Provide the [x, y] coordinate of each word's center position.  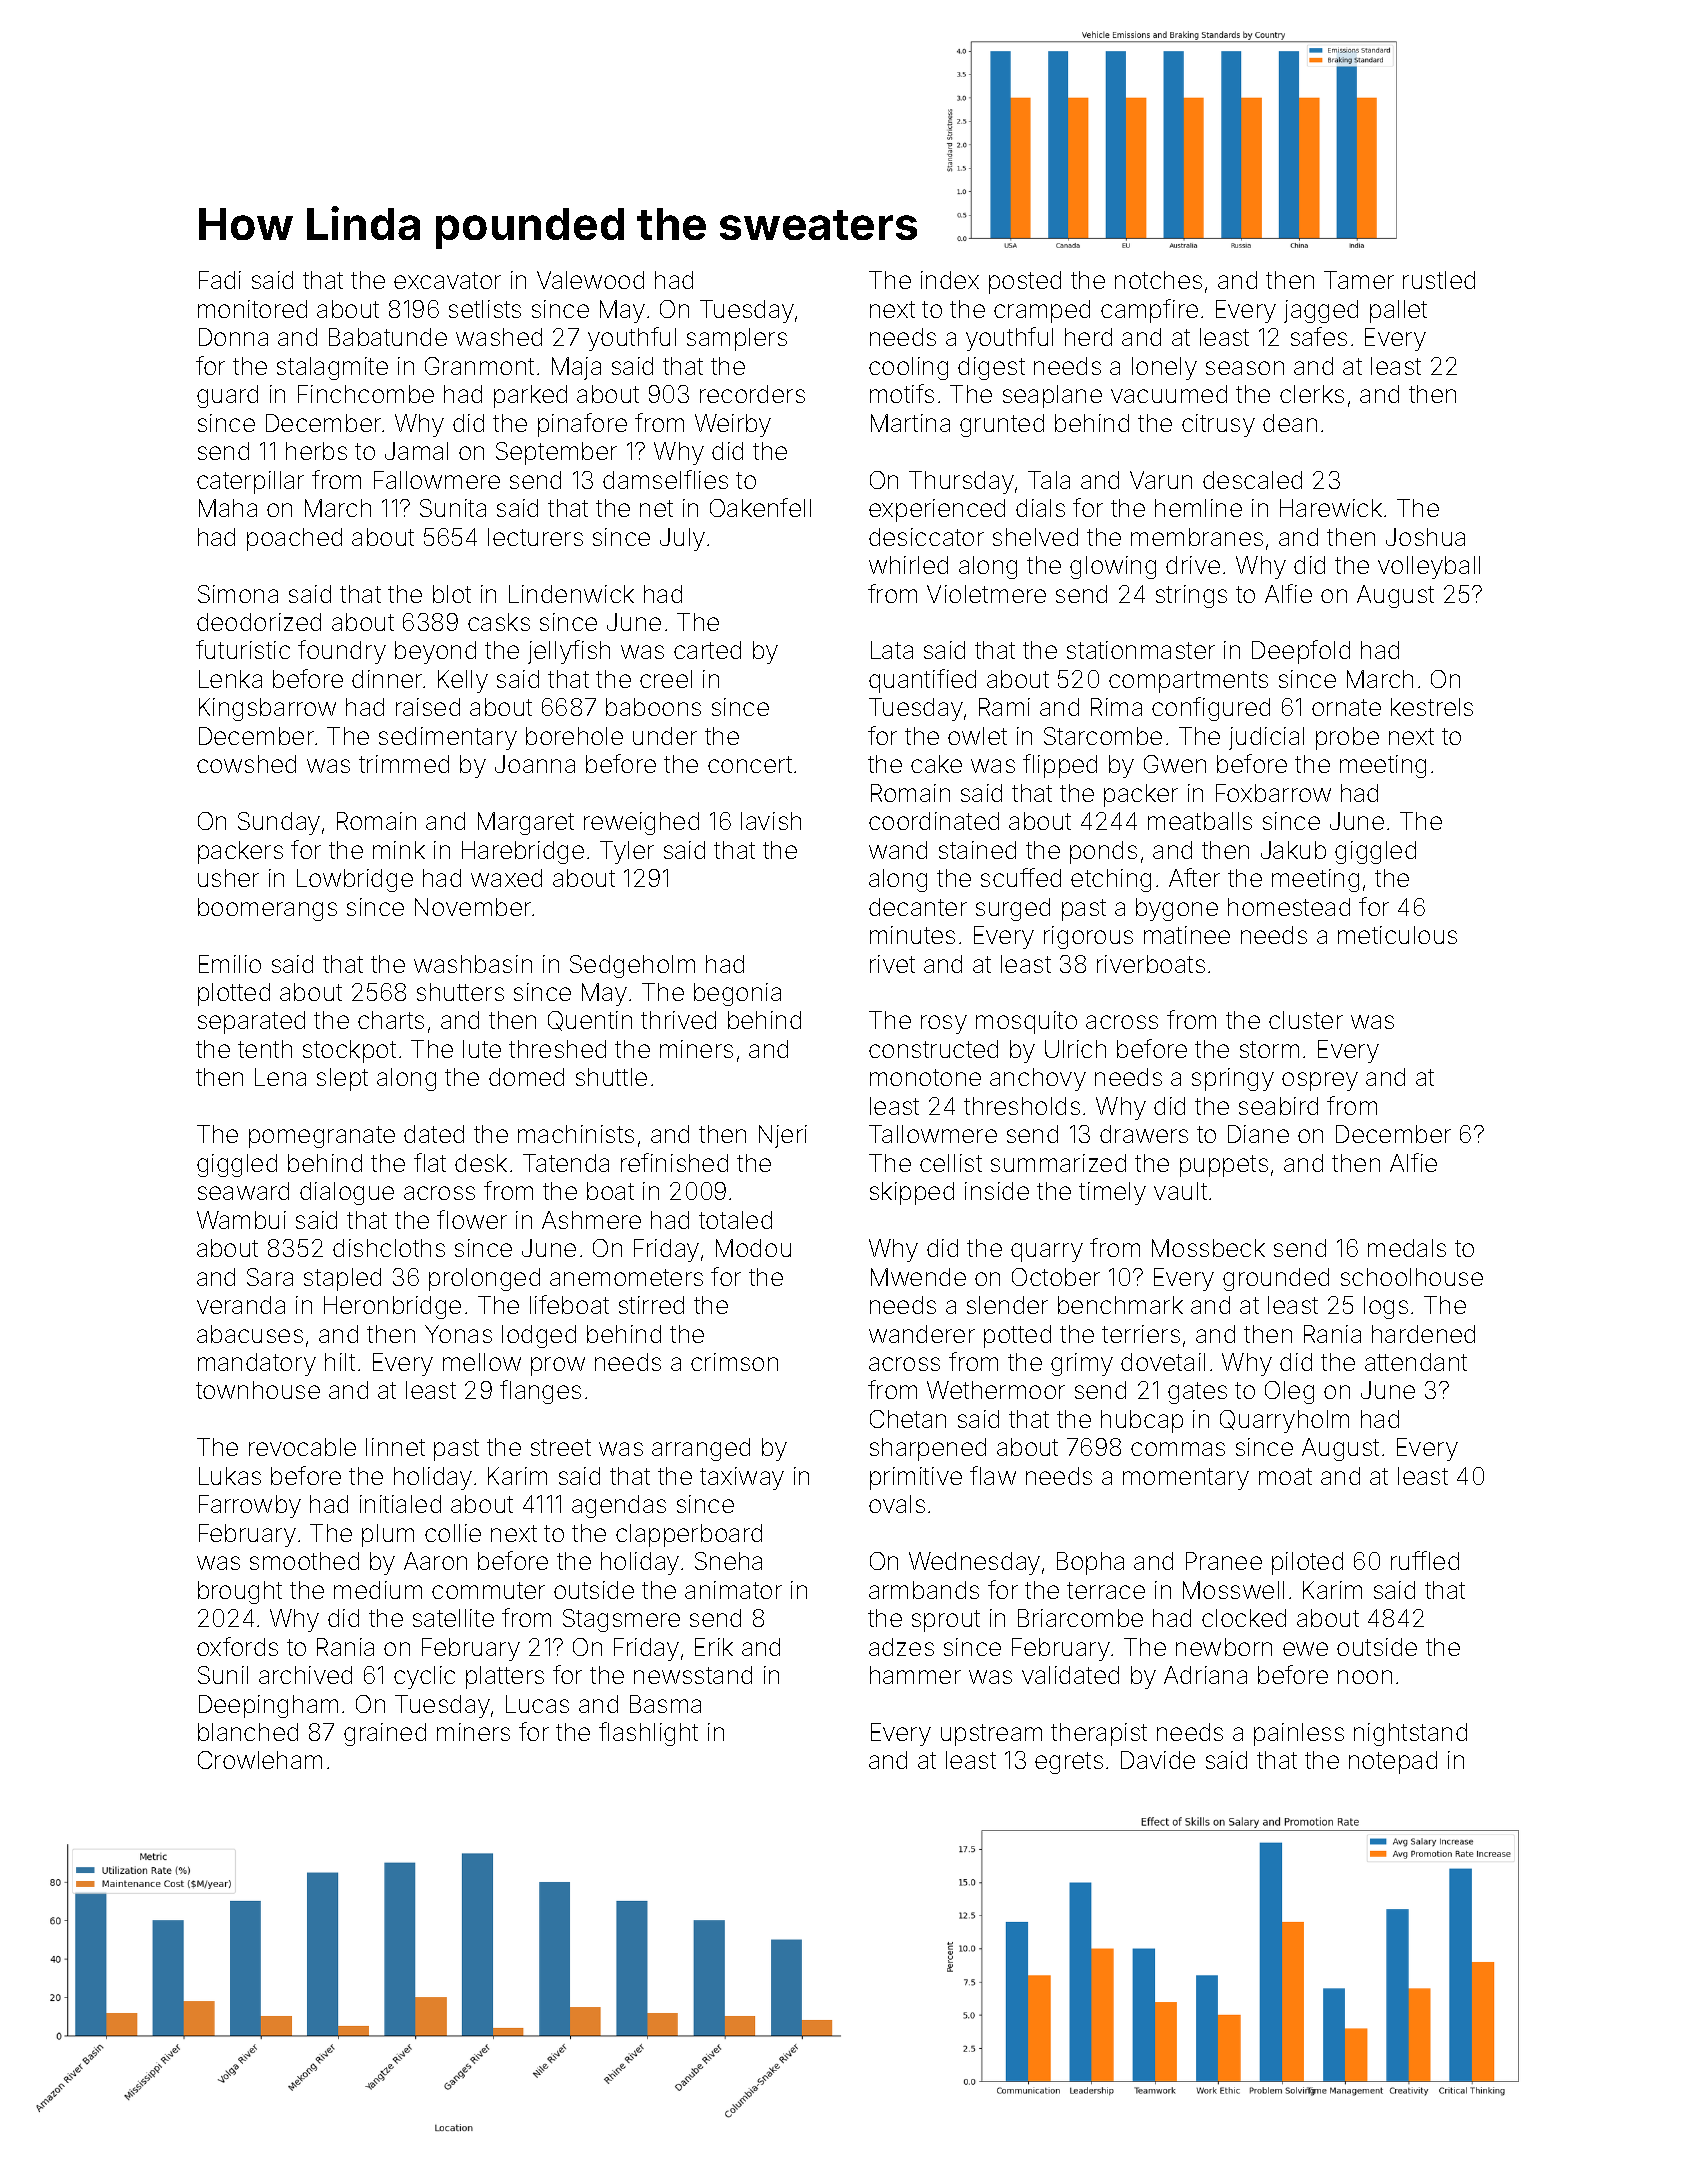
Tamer [1359, 280]
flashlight [648, 1734]
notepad [1393, 1762]
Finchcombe [366, 394]
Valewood [590, 280]
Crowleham [260, 1760]
